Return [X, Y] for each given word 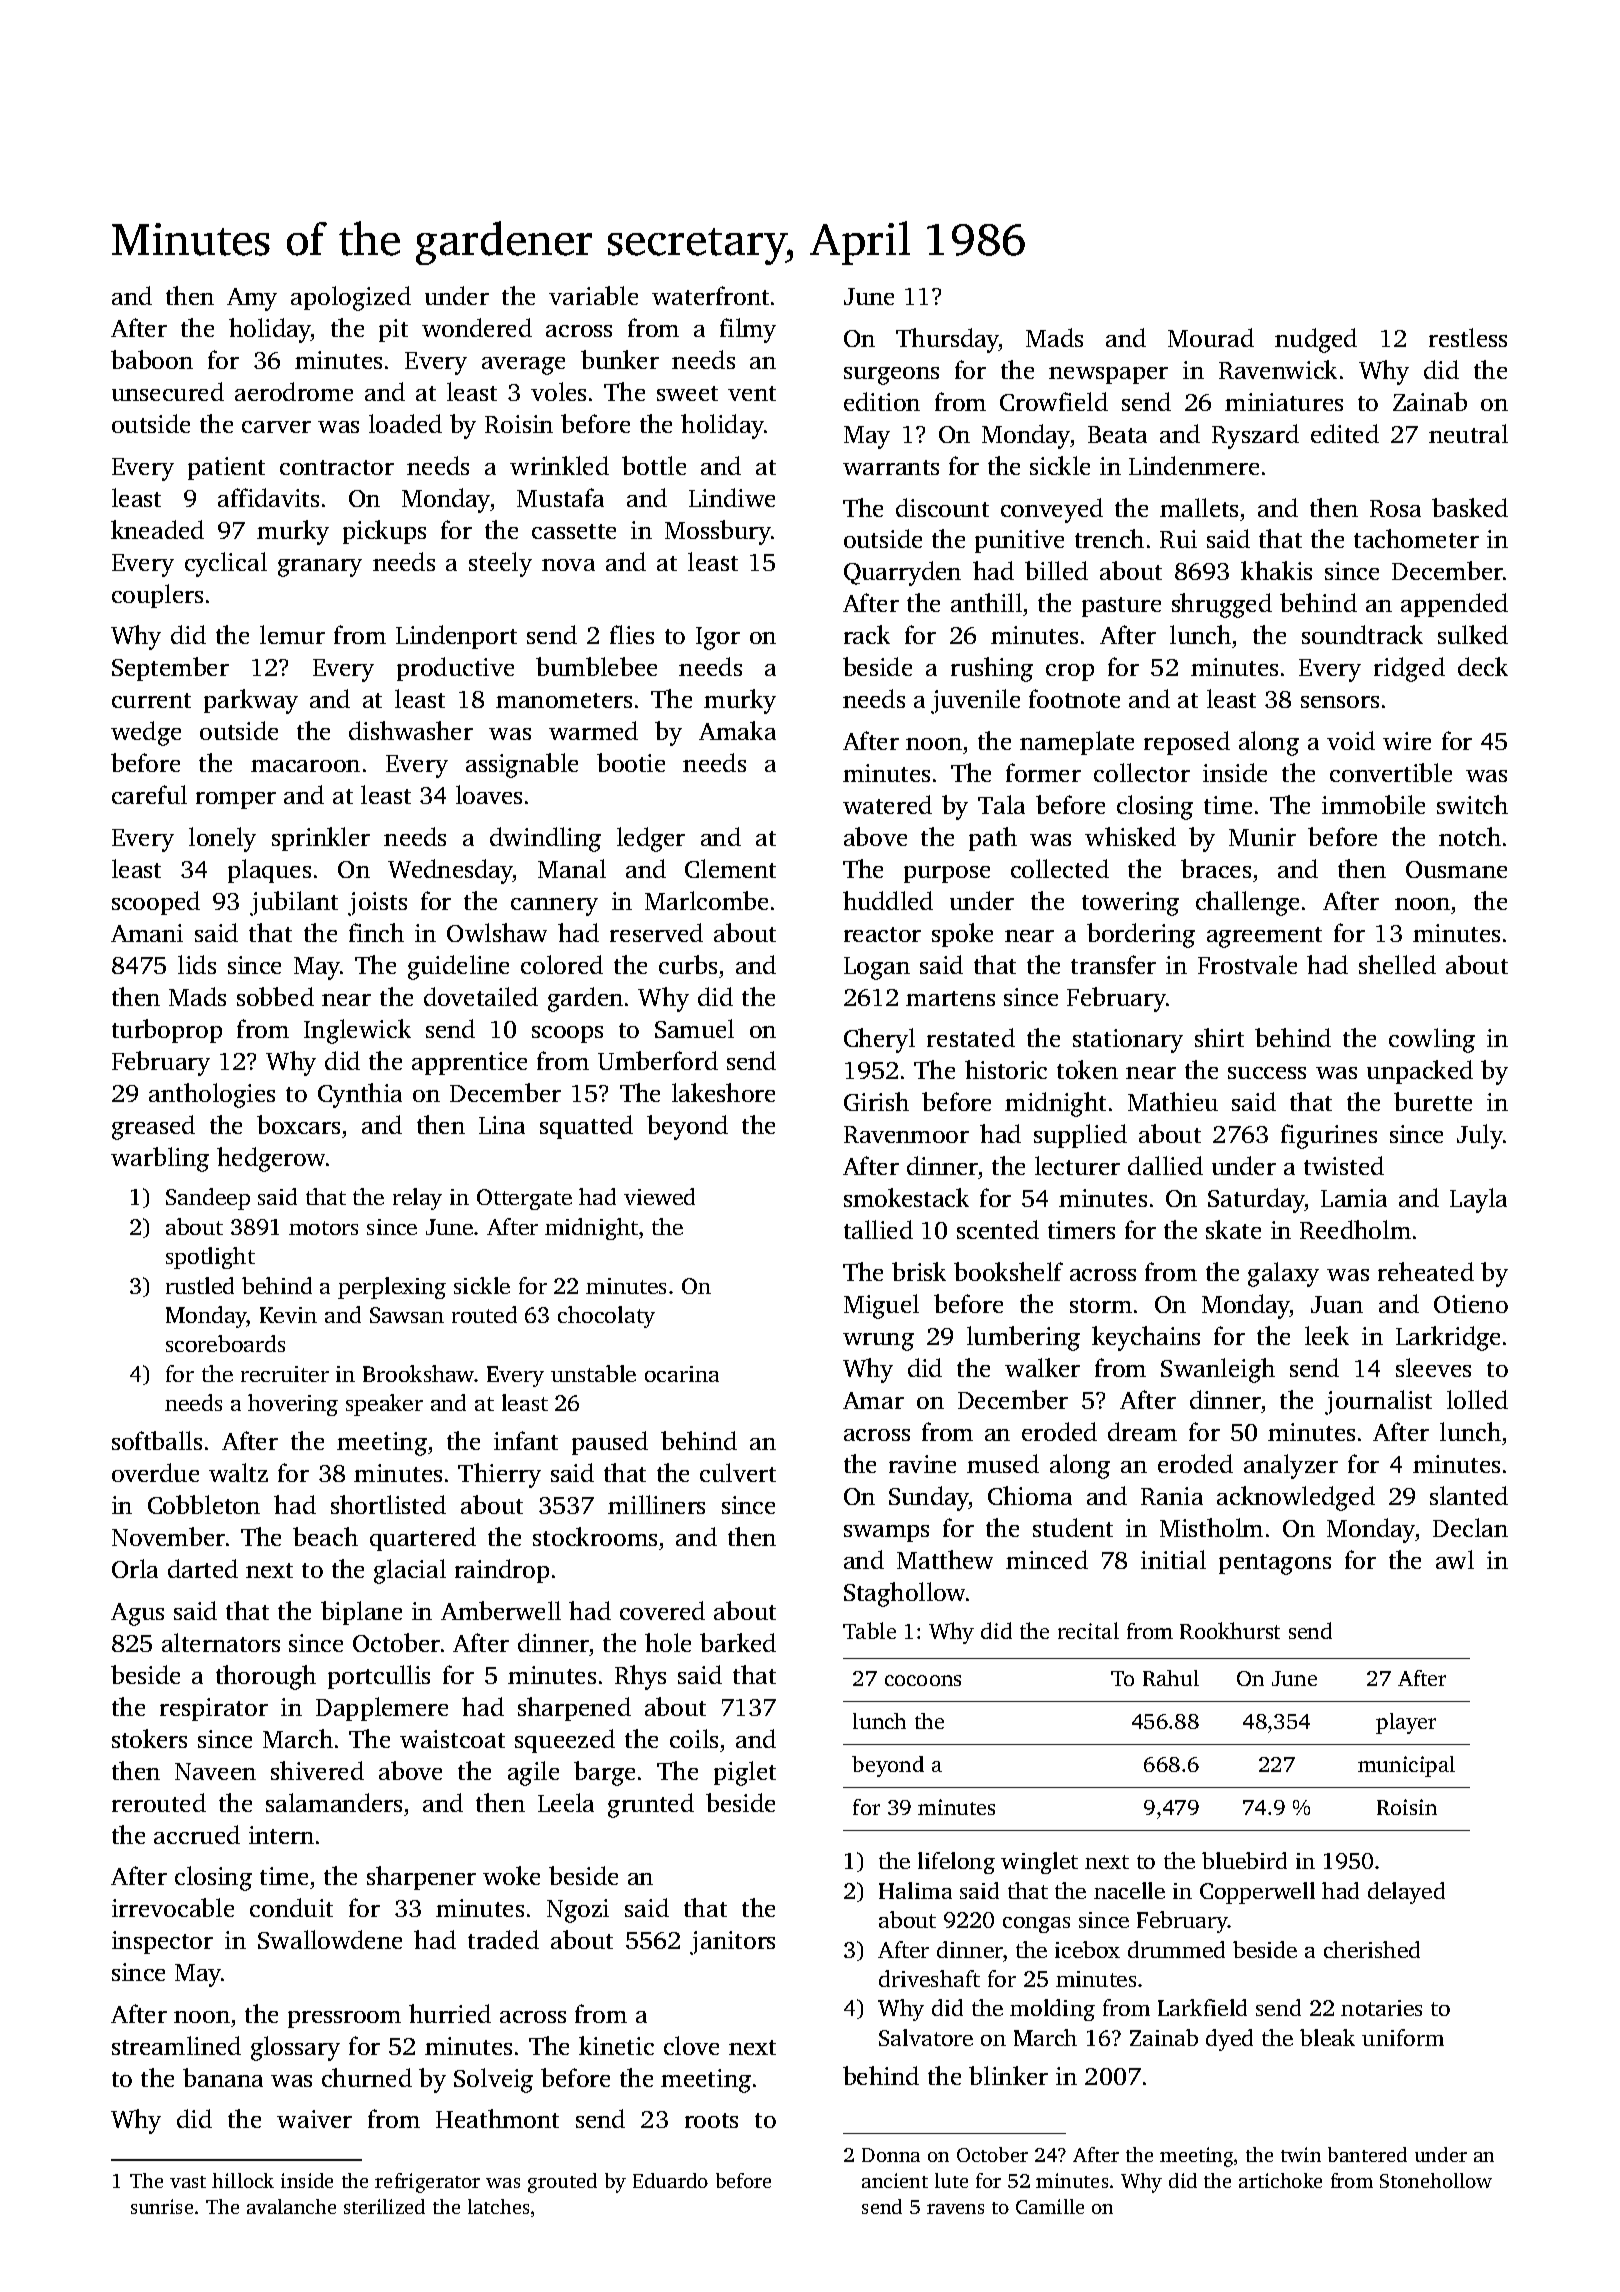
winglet [1039, 1863]
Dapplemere [382, 1709]
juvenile [975, 701]
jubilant [294, 903]
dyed [1229, 2040]
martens [950, 998]
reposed [1187, 743]
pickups [384, 532]
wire [1407, 741]
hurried [450, 2013]
